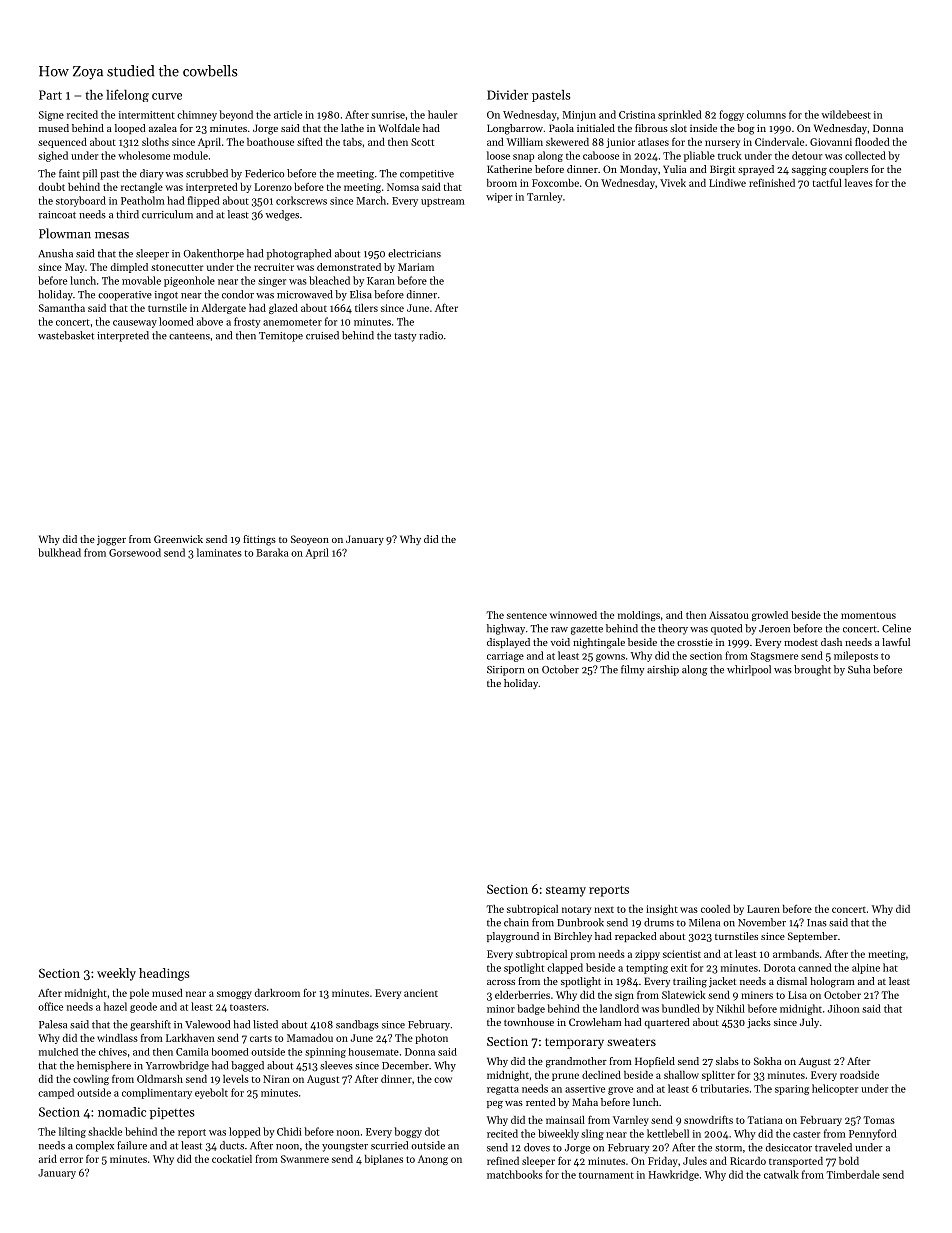 The image size is (952, 1233). Describe the element at coordinates (48, 1159) in the screenshot. I see `arid` at that location.
